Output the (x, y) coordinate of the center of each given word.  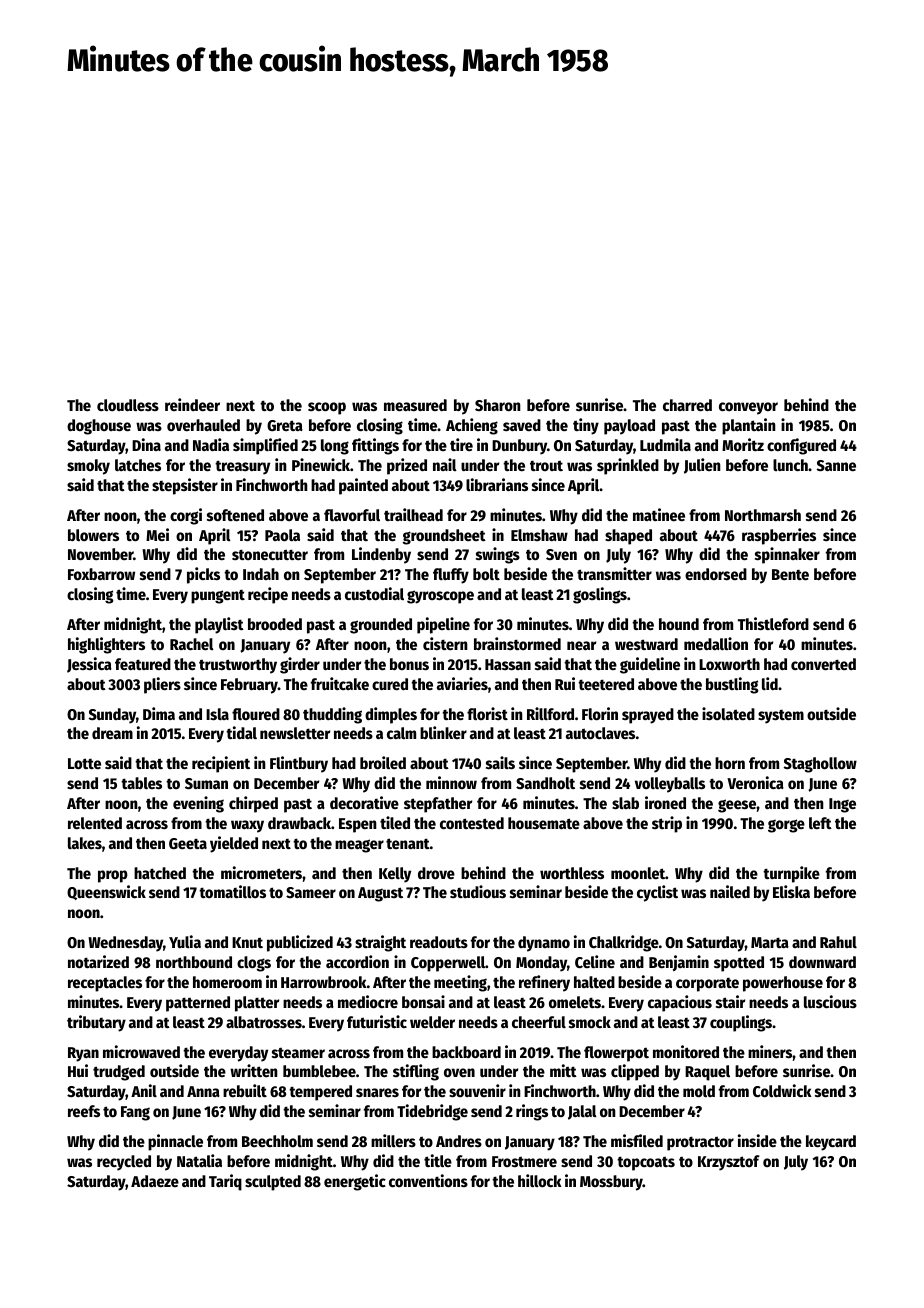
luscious (830, 1001)
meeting (460, 983)
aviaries (462, 683)
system (781, 717)
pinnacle (175, 1142)
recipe (268, 595)
